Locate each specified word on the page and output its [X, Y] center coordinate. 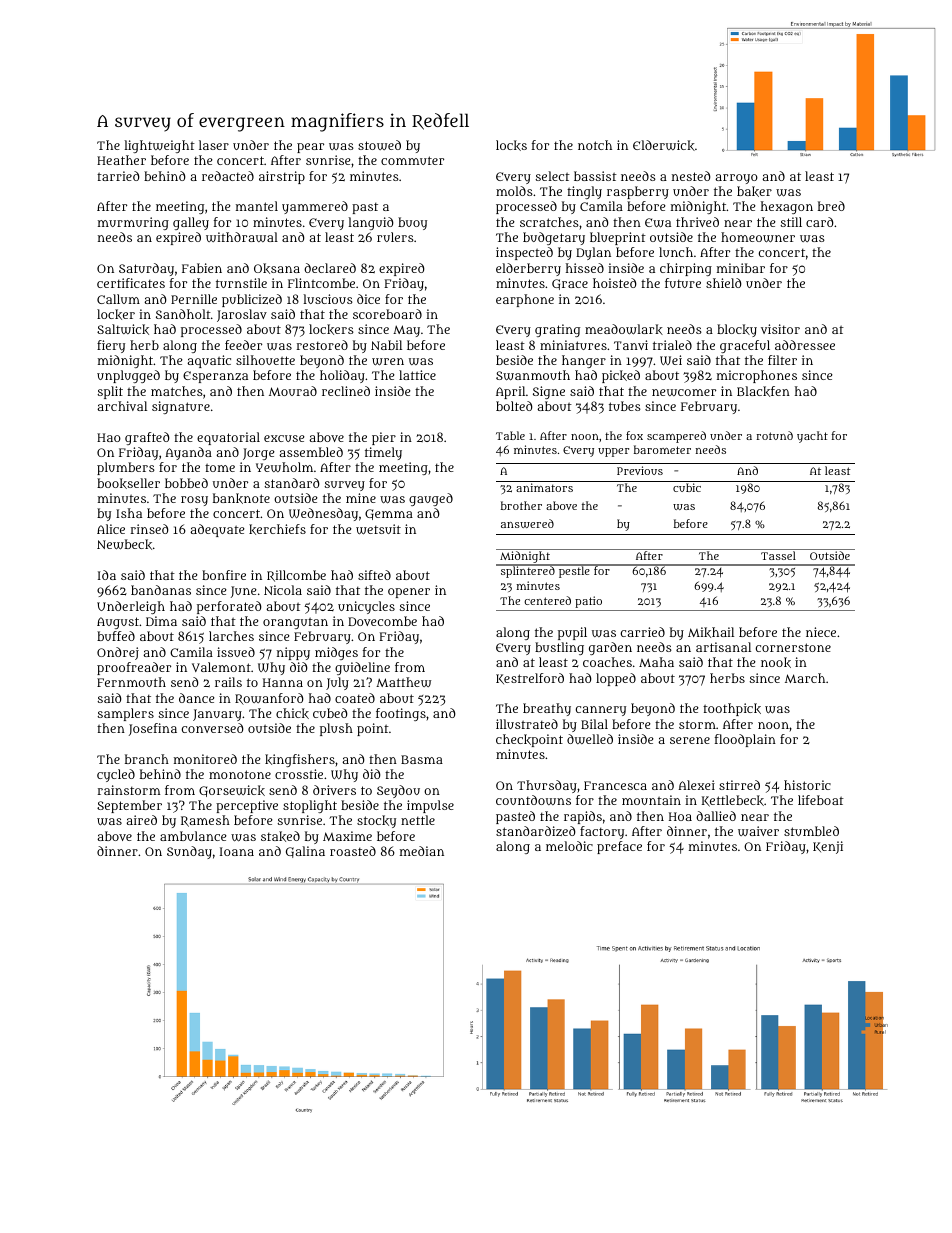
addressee [805, 345]
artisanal [723, 647]
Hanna [283, 682]
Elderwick [664, 145]
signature [181, 407]
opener [409, 593]
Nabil [386, 345]
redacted [228, 176]
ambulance [193, 836]
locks [511, 145]
